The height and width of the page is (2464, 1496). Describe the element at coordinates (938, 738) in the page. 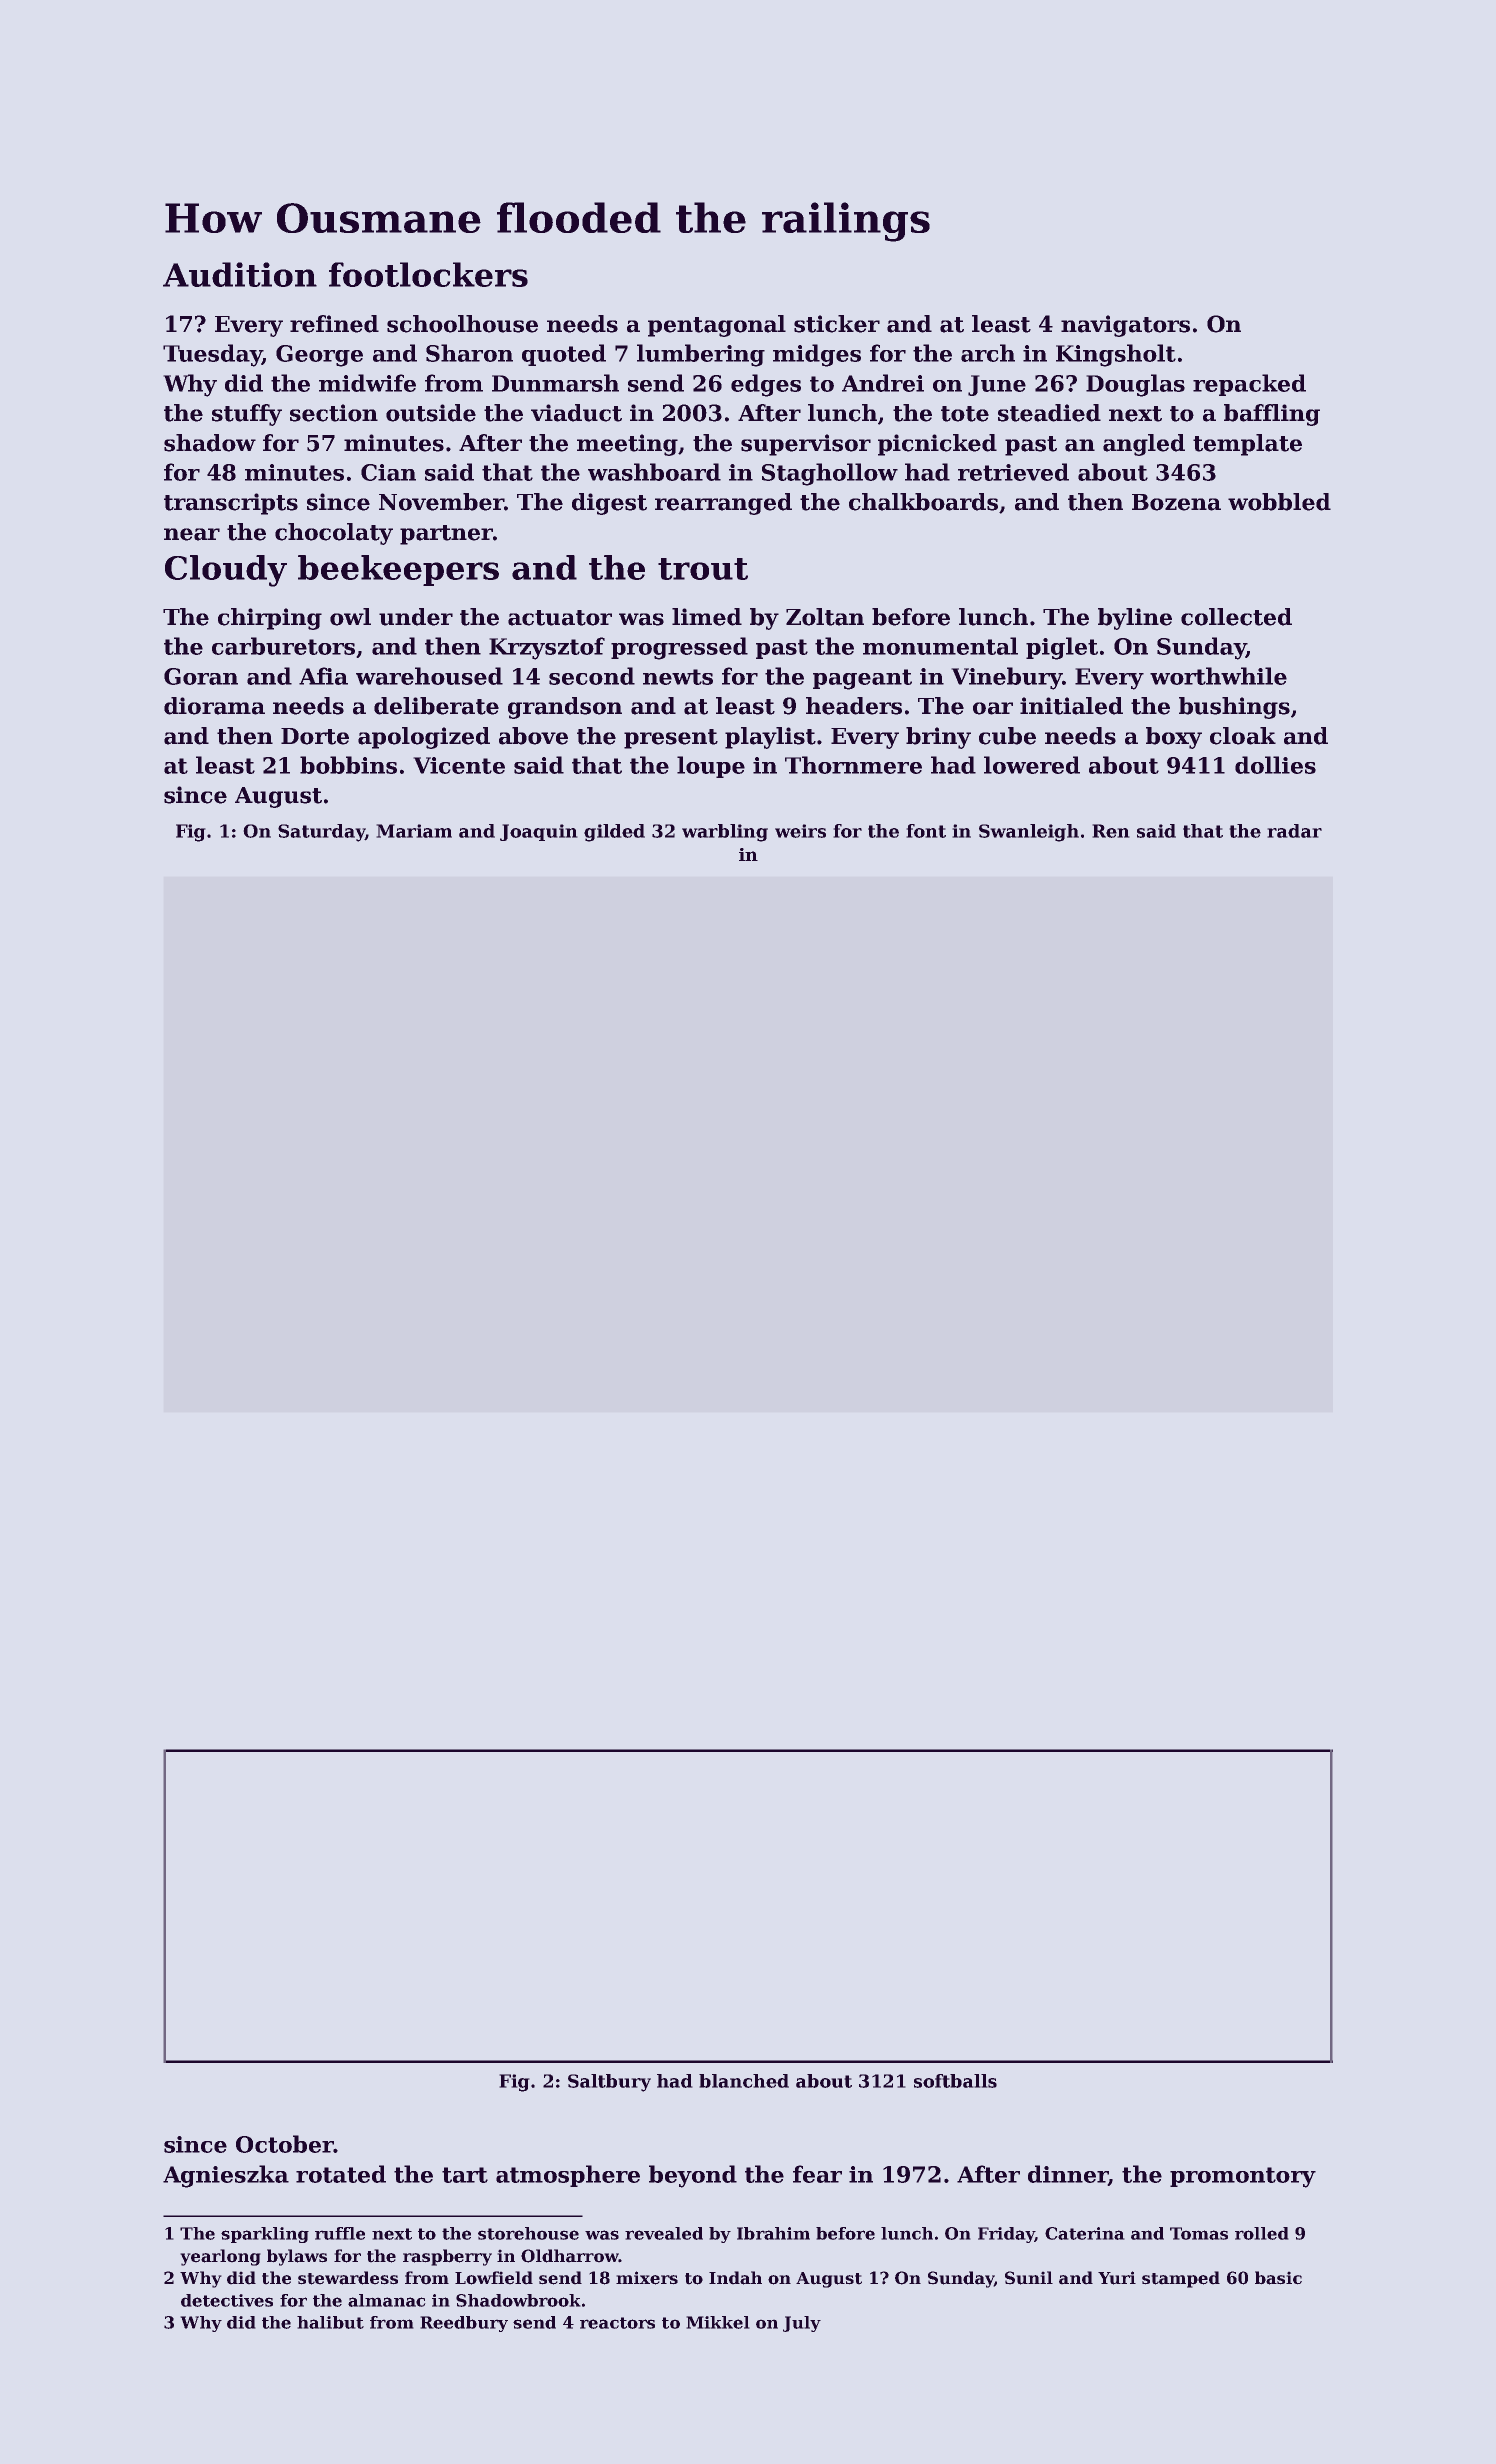

I see `briny` at that location.
